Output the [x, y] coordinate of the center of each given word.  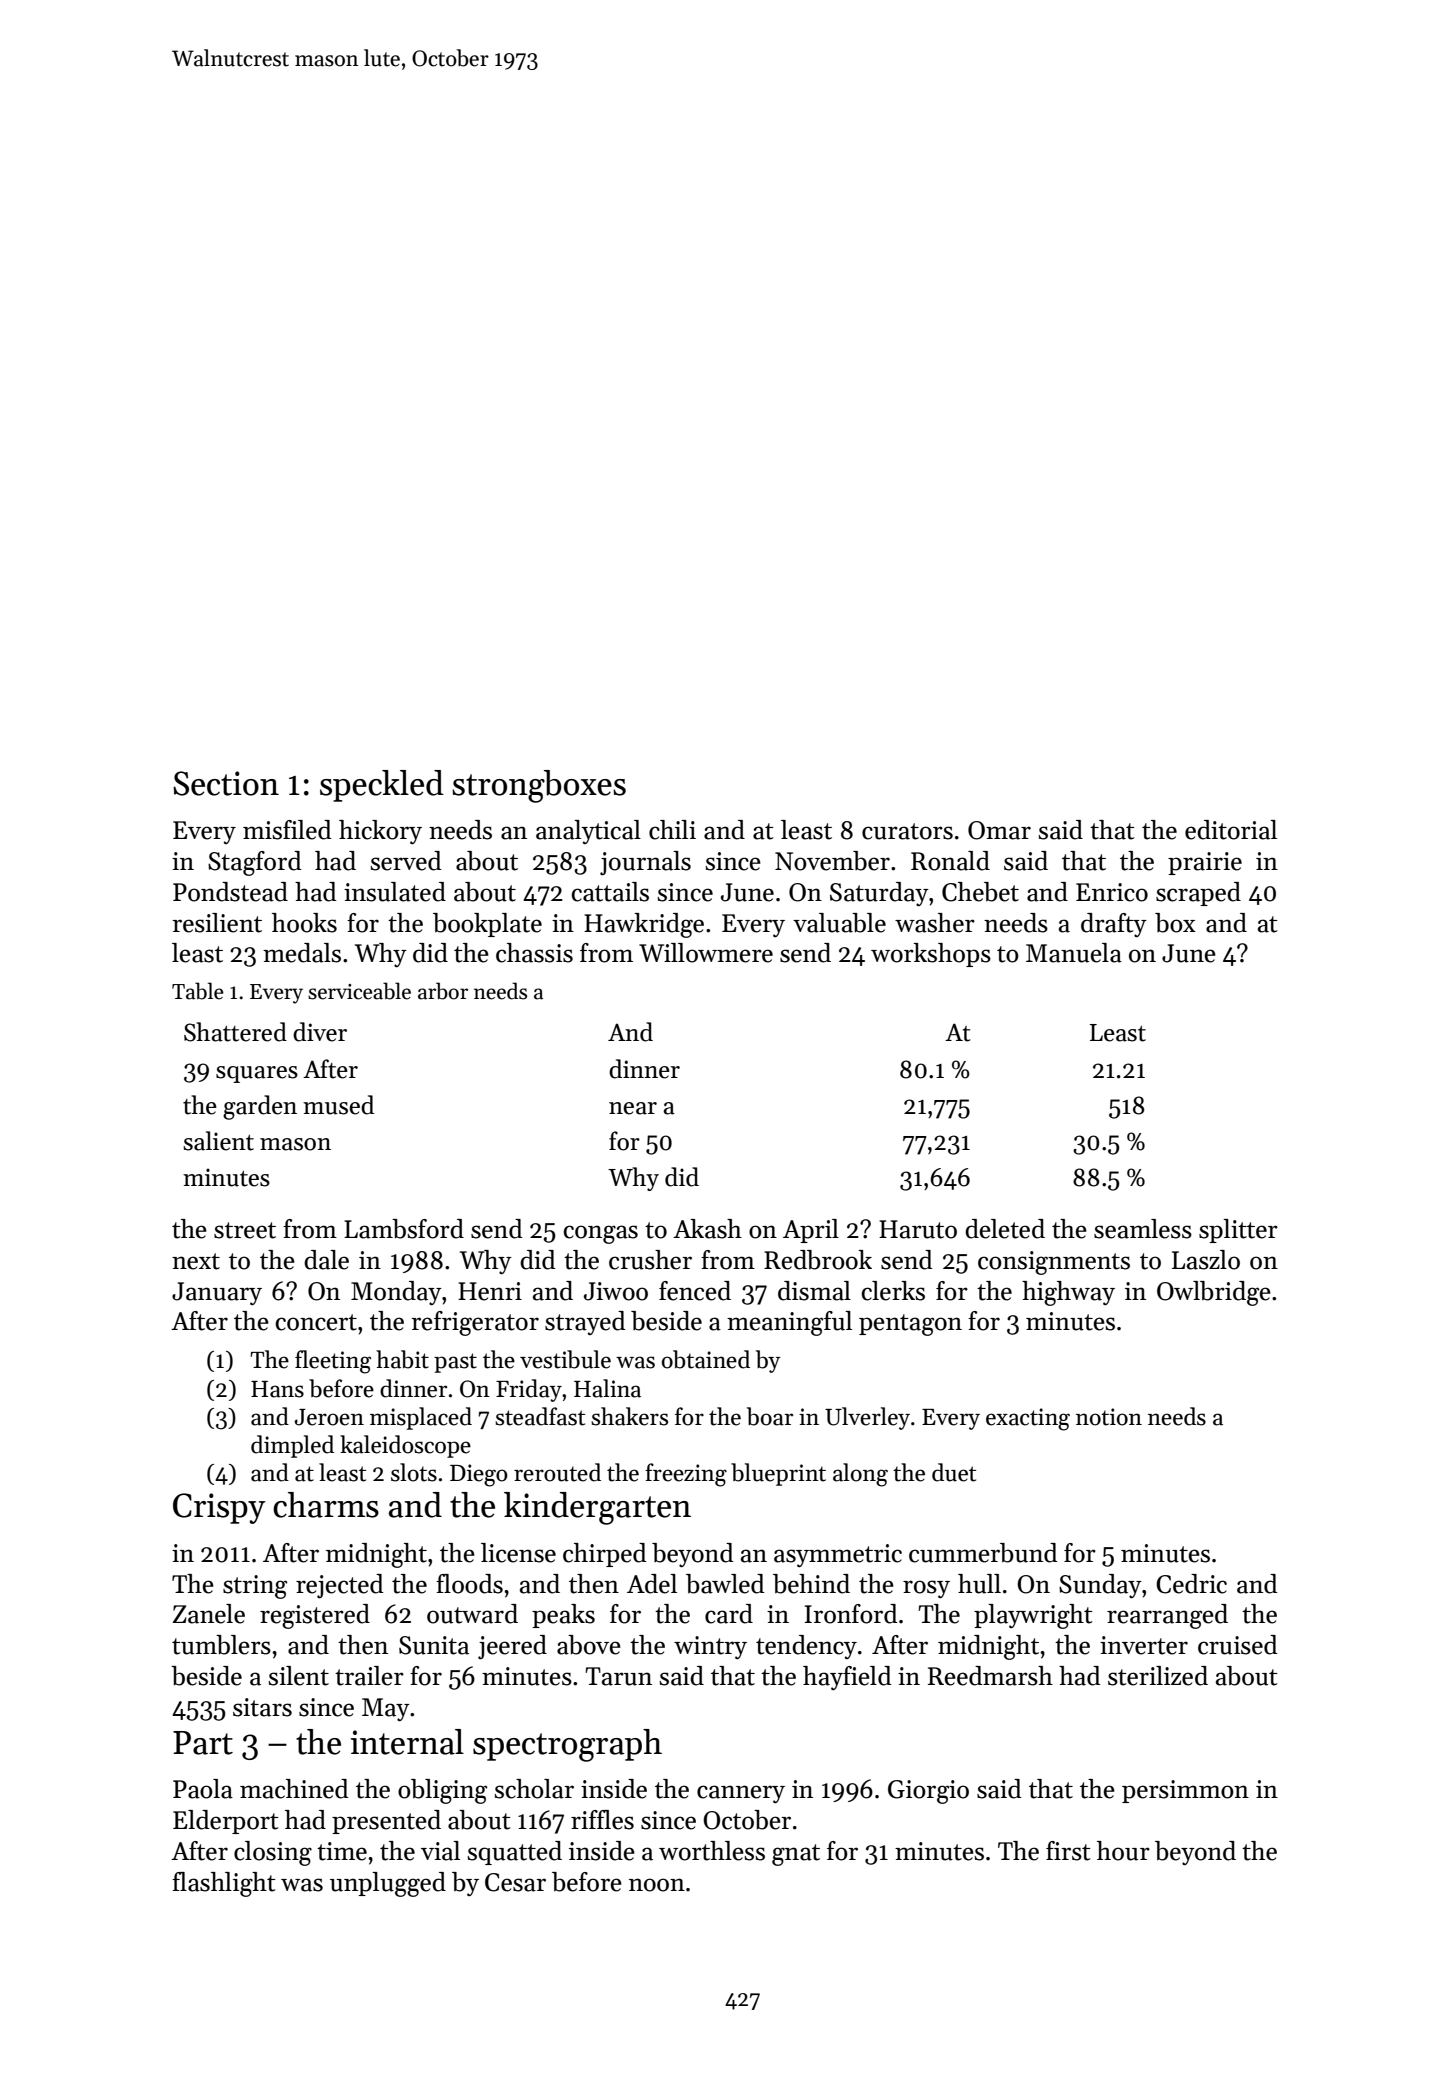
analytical [588, 832]
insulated [395, 892]
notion [1109, 1417]
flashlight [224, 1884]
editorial [1231, 830]
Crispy [219, 1508]
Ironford [851, 1614]
